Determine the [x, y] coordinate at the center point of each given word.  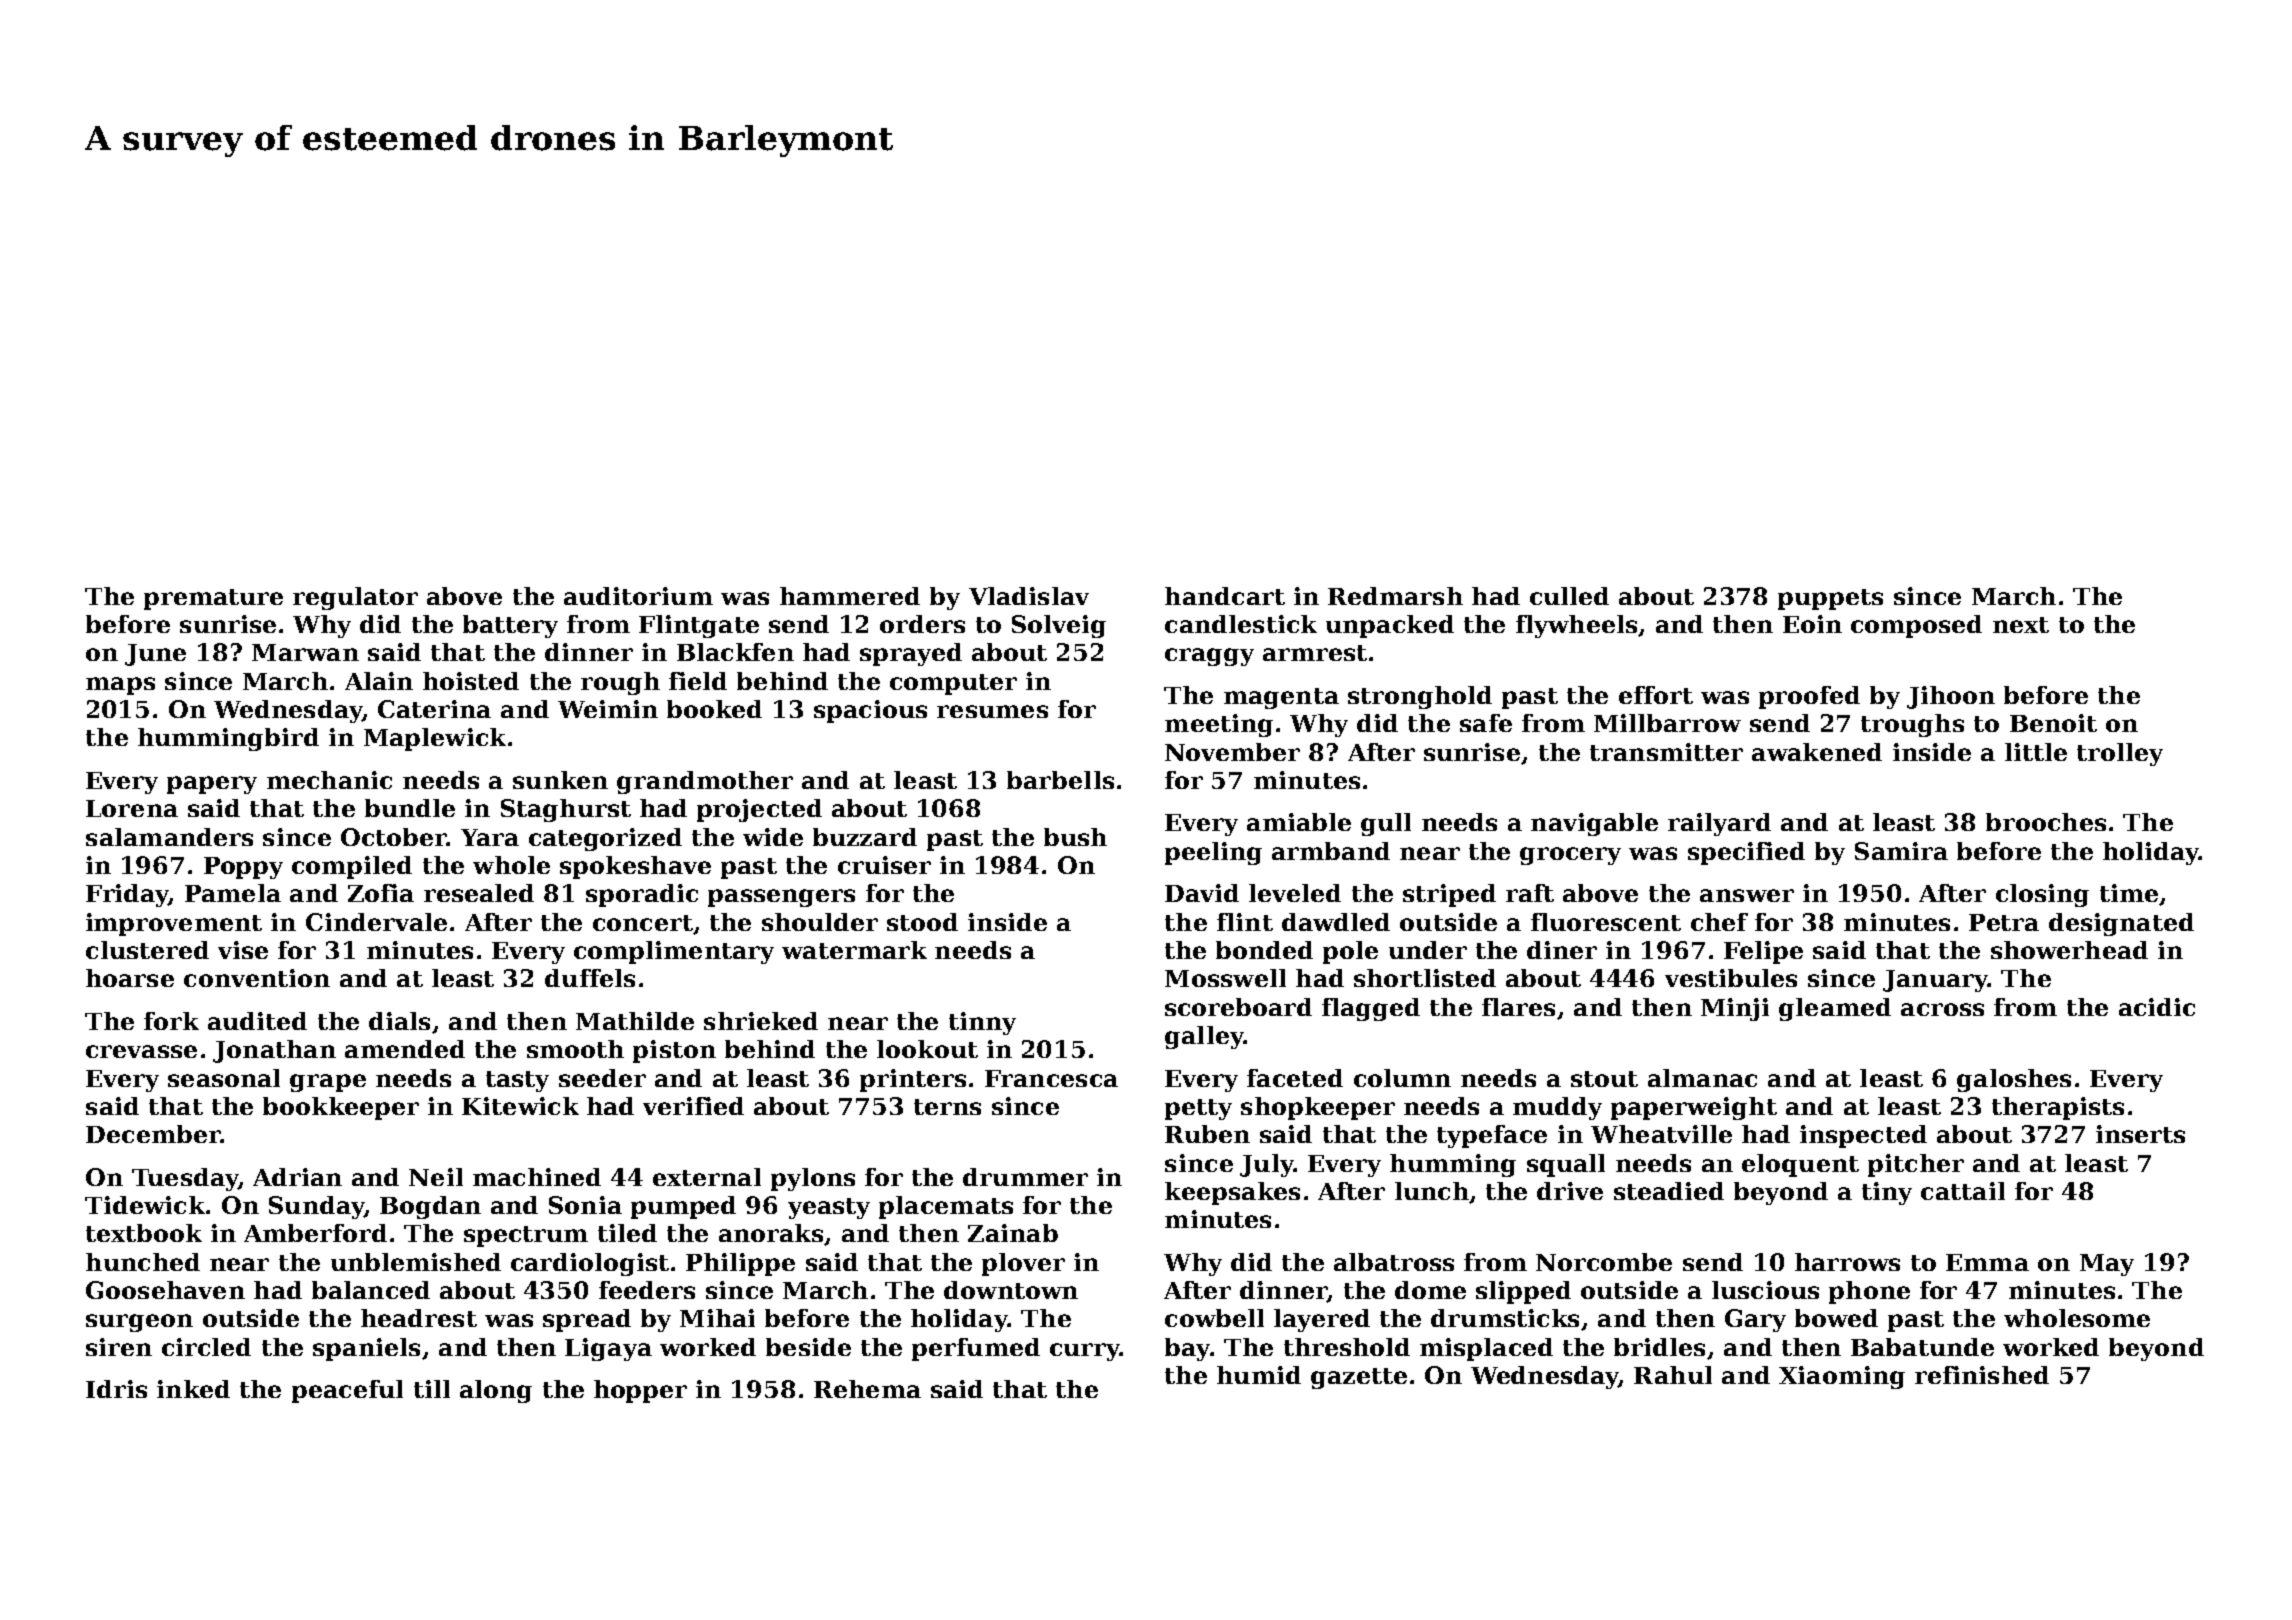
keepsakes [1232, 1193]
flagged [1371, 1009]
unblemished [416, 1262]
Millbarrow [1667, 723]
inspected [1863, 1136]
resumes [992, 711]
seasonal [224, 1078]
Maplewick [435, 739]
